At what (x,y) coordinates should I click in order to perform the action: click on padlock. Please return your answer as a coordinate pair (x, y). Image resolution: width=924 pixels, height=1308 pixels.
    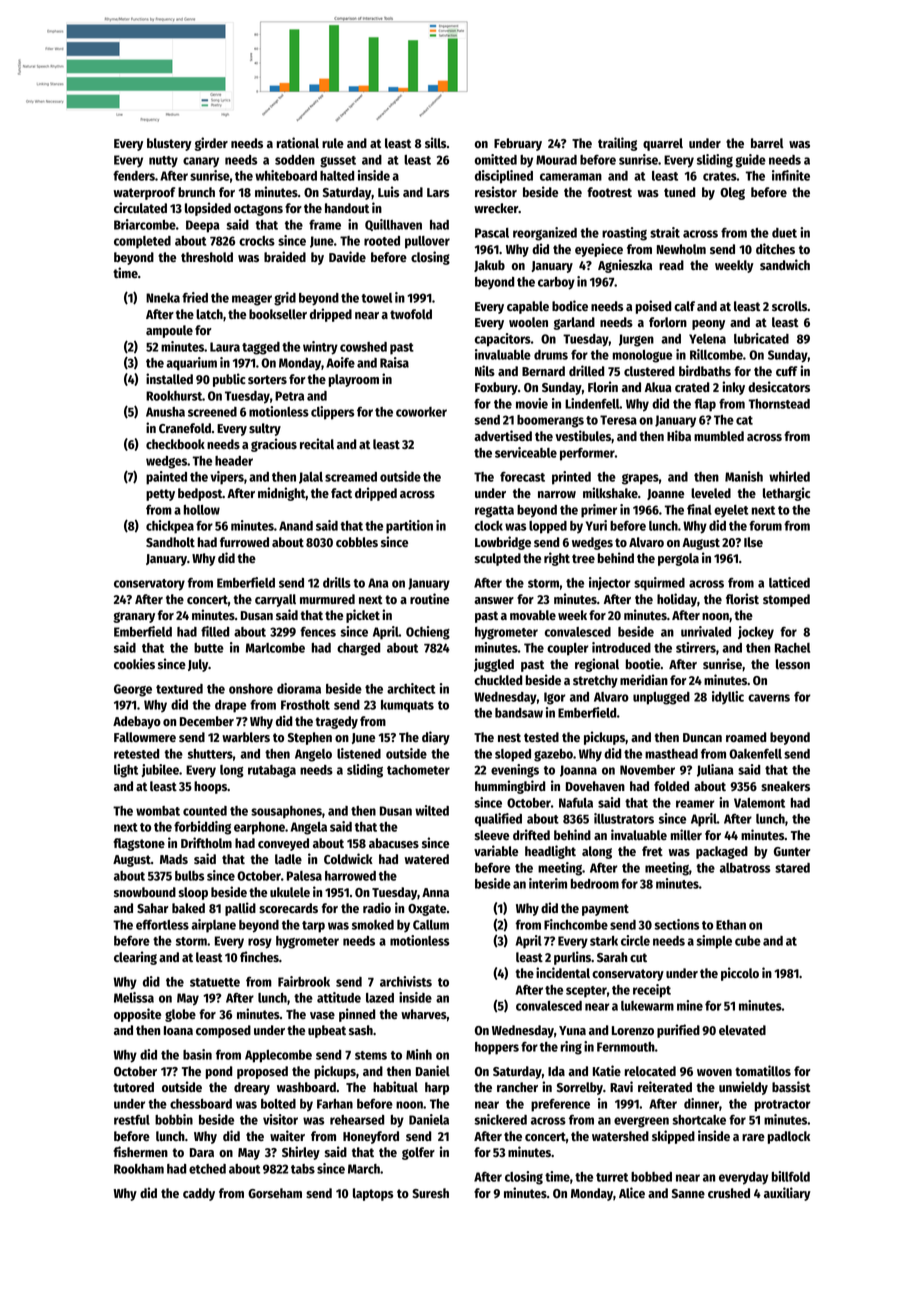
    Looking at the image, I should click on (789, 1137).
